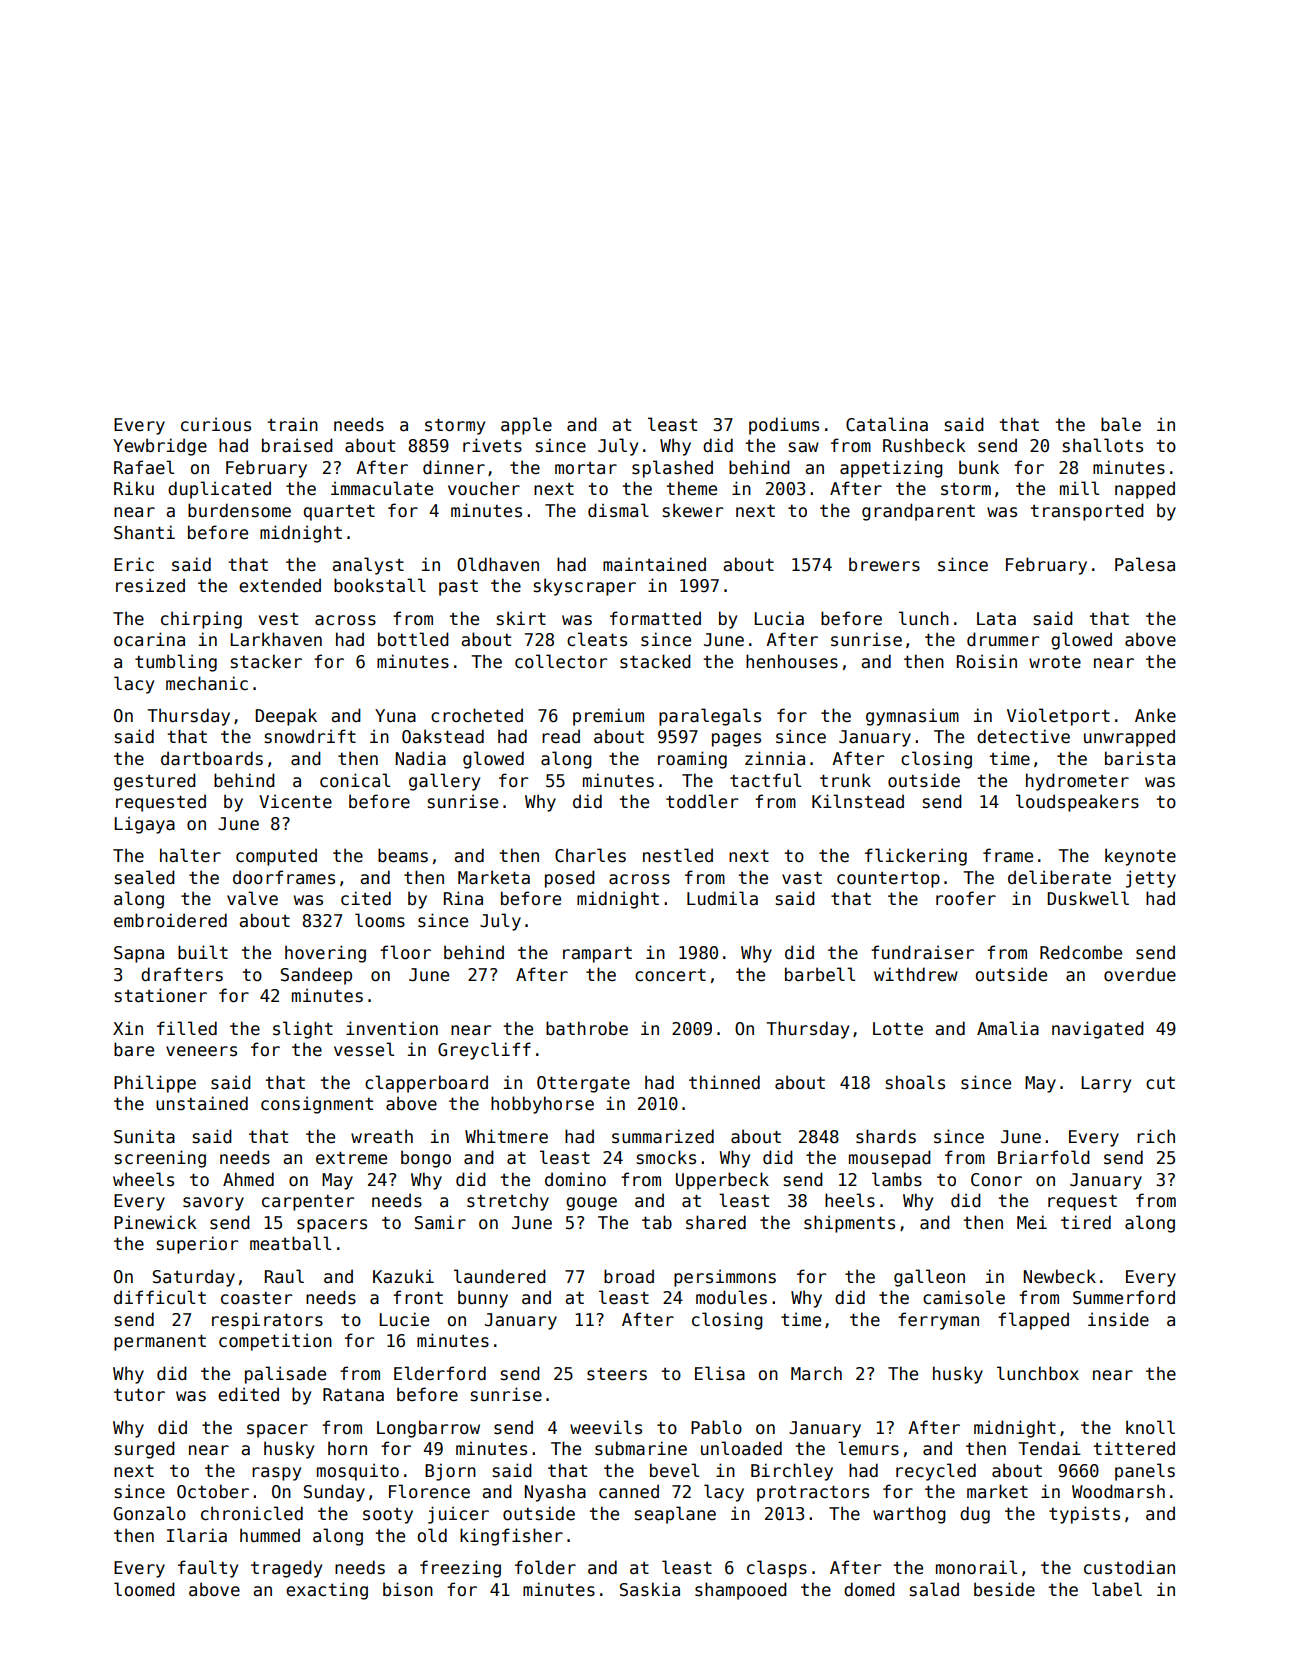 This screenshot has height=1670, width=1290. What do you see at coordinates (1077, 782) in the screenshot?
I see `hydrometer` at bounding box center [1077, 782].
